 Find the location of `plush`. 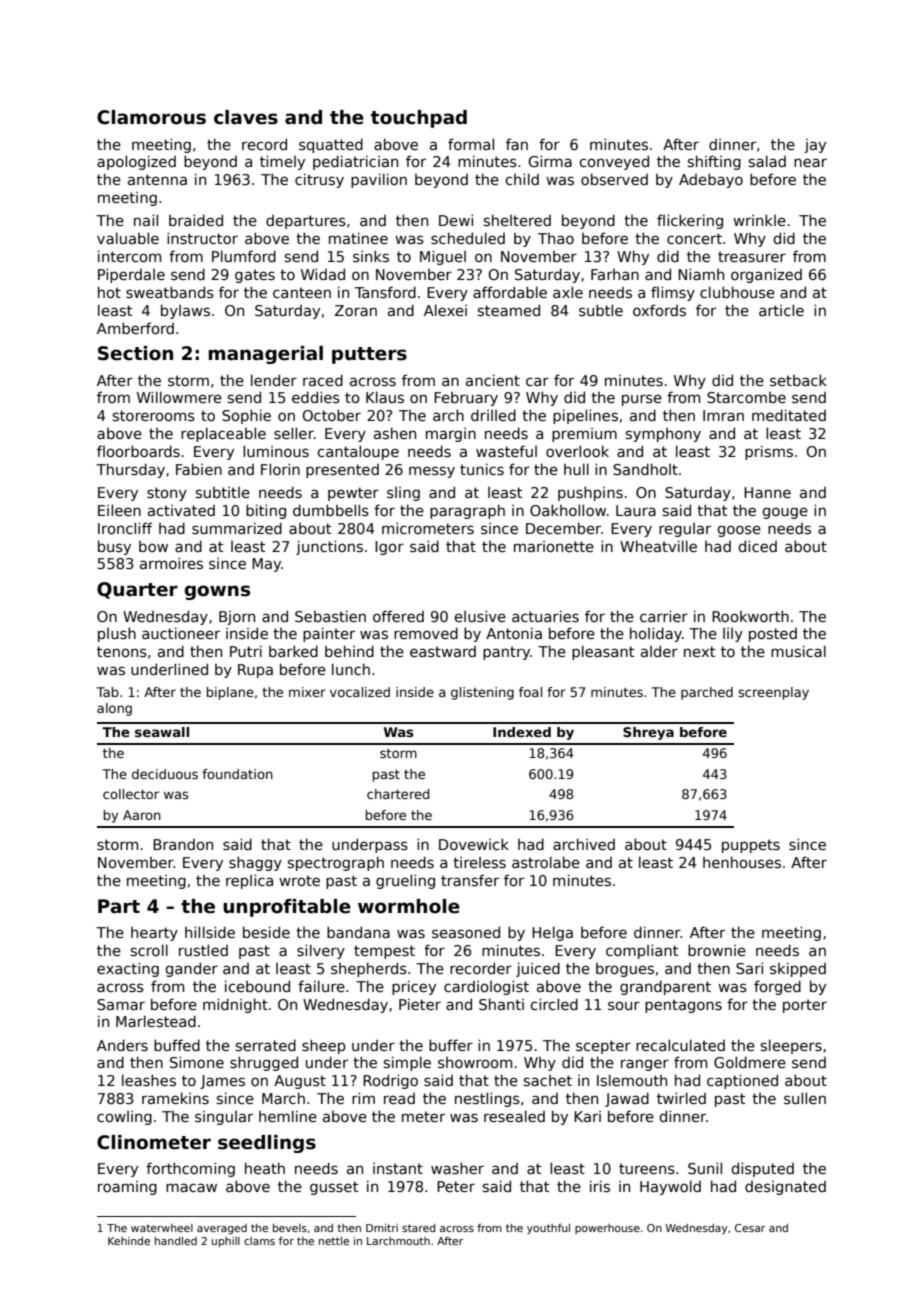

plush is located at coordinates (117, 634).
